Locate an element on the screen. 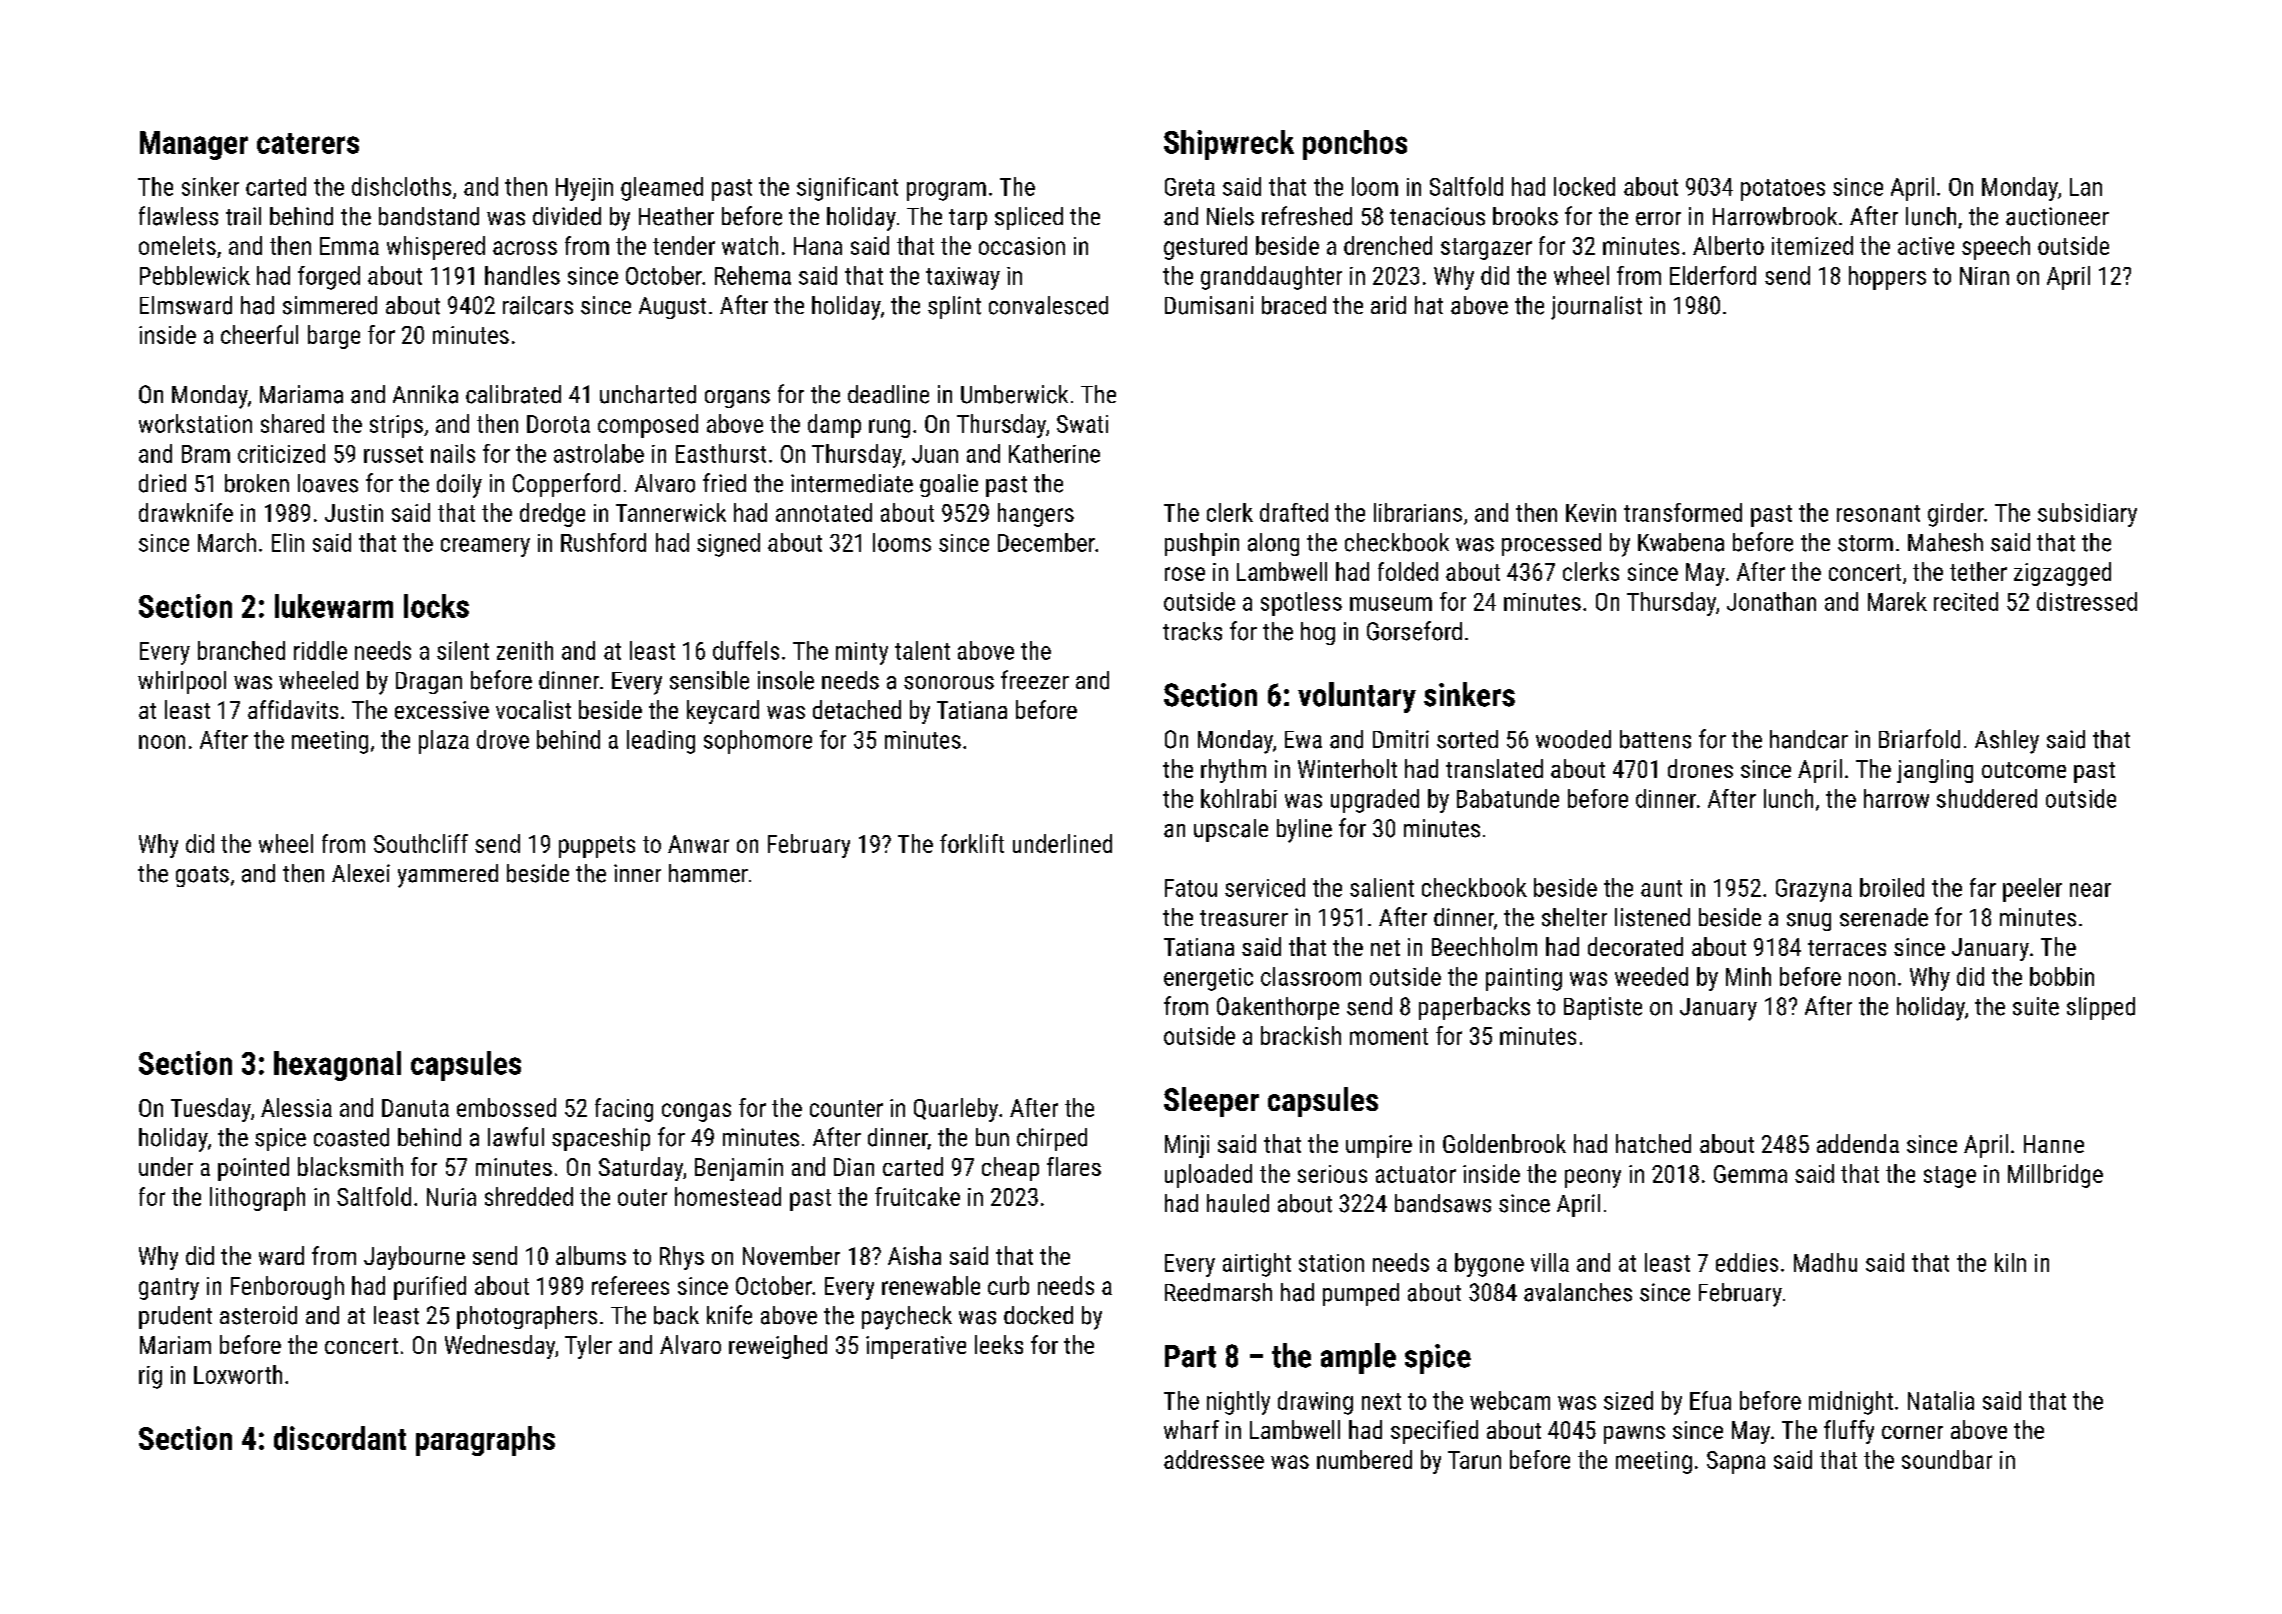  addressee is located at coordinates (1214, 1459).
